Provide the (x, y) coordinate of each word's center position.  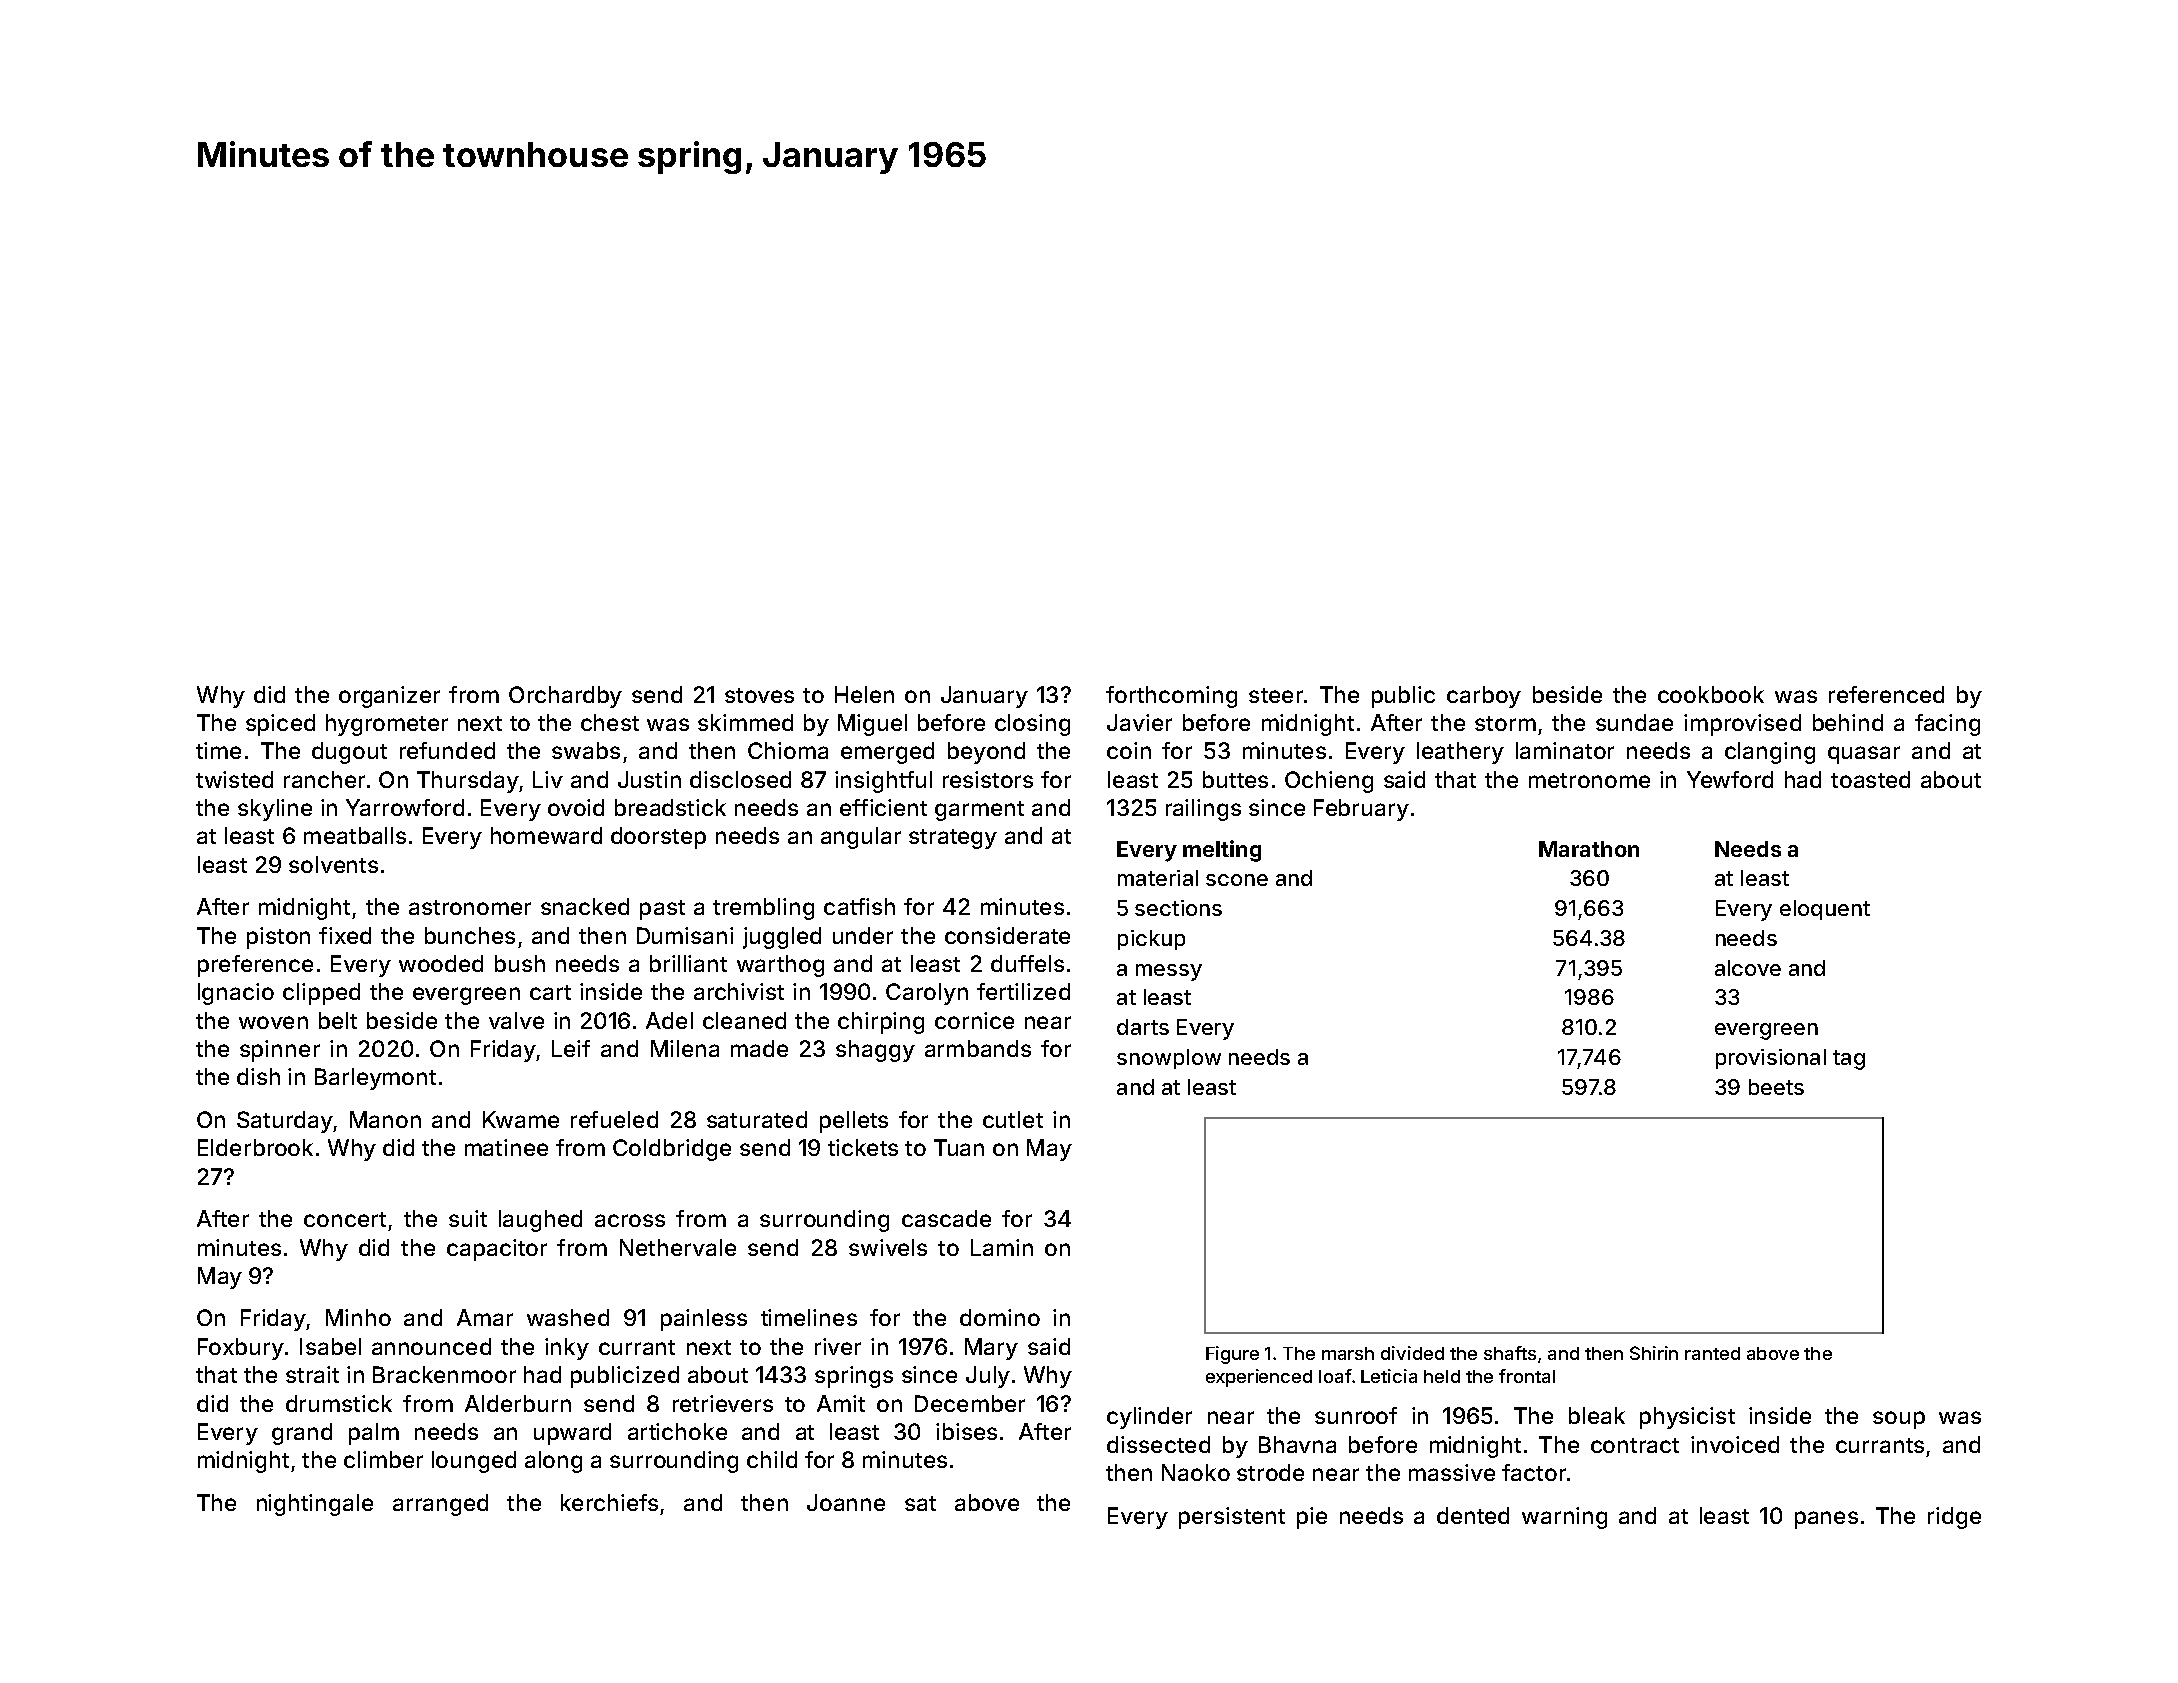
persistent (1232, 1518)
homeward (546, 835)
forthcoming (1171, 697)
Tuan (959, 1147)
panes (1826, 1520)
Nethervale (678, 1247)
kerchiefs (609, 1502)
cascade (946, 1218)
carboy (1484, 697)
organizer (389, 697)
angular (861, 838)
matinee (506, 1147)
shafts (1510, 1353)
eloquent (1825, 910)
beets (1776, 1087)
